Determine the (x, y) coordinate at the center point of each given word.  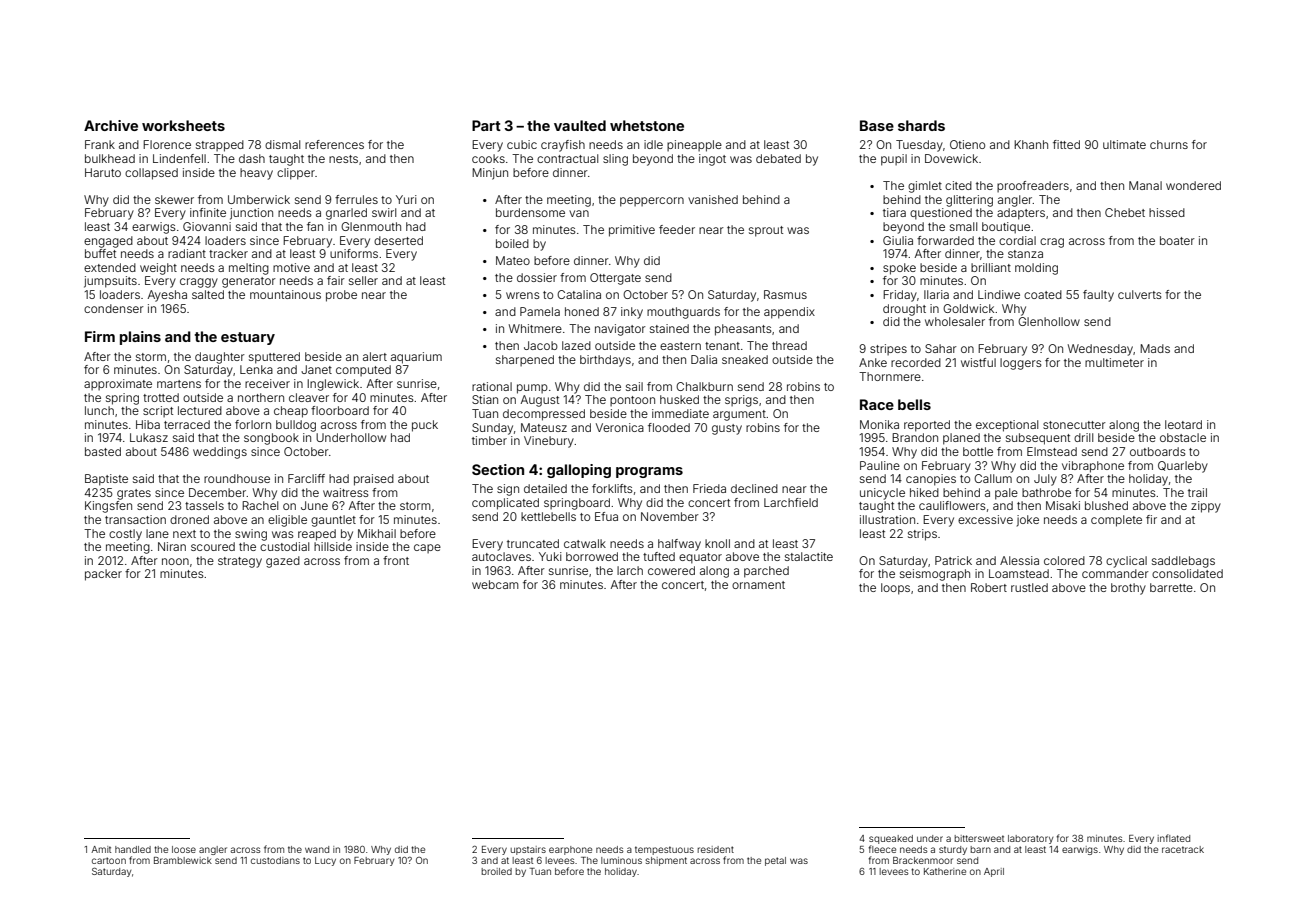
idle (653, 144)
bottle (978, 451)
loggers (1021, 364)
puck (425, 426)
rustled (1029, 587)
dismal (282, 144)
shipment (666, 861)
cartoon (109, 860)
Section (498, 469)
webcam (495, 584)
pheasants (743, 330)
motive (291, 267)
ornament (758, 585)
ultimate (1124, 144)
